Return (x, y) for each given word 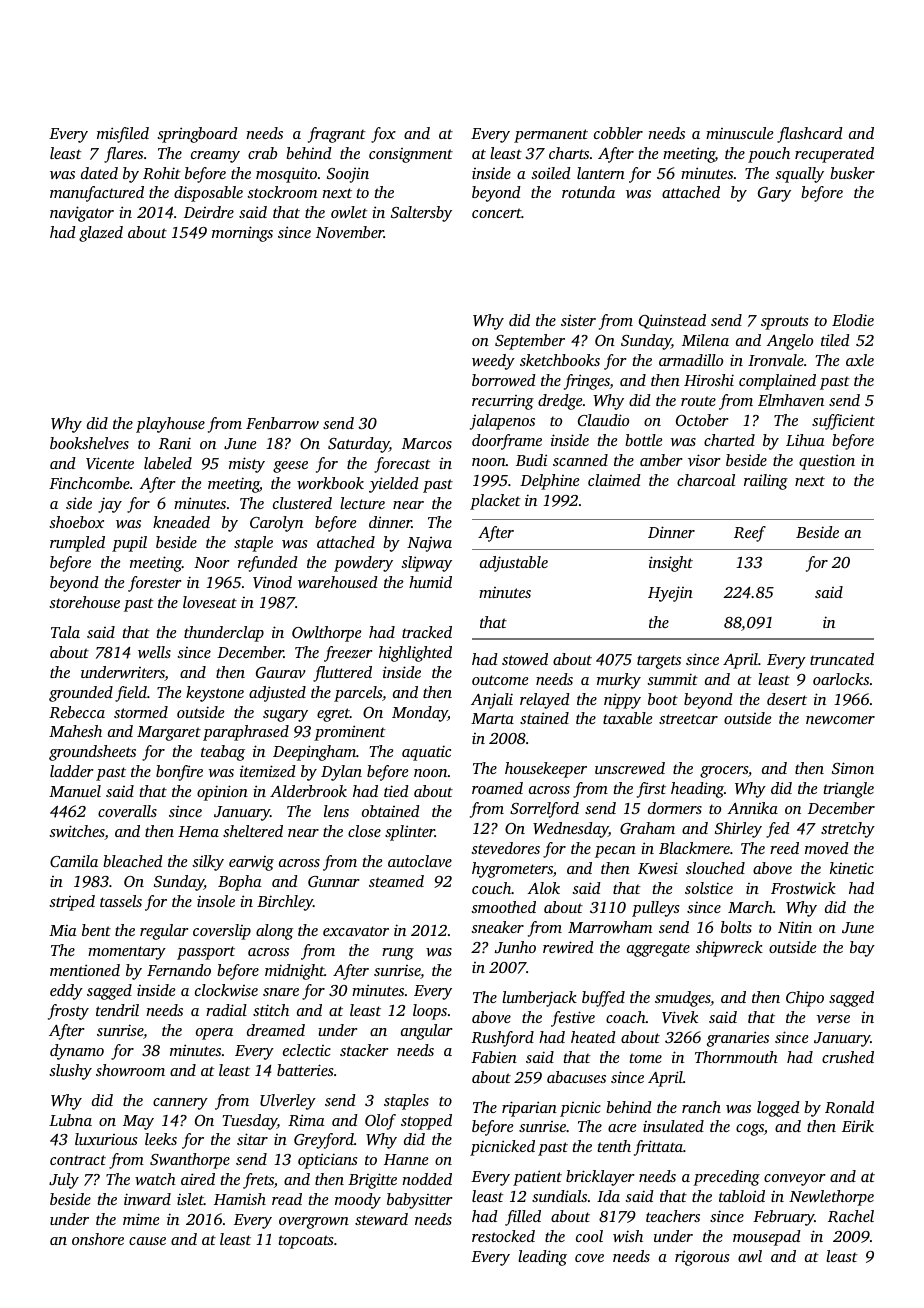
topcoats (305, 1242)
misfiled (123, 135)
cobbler (618, 133)
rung (398, 954)
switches (77, 832)
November (350, 232)
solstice (709, 888)
